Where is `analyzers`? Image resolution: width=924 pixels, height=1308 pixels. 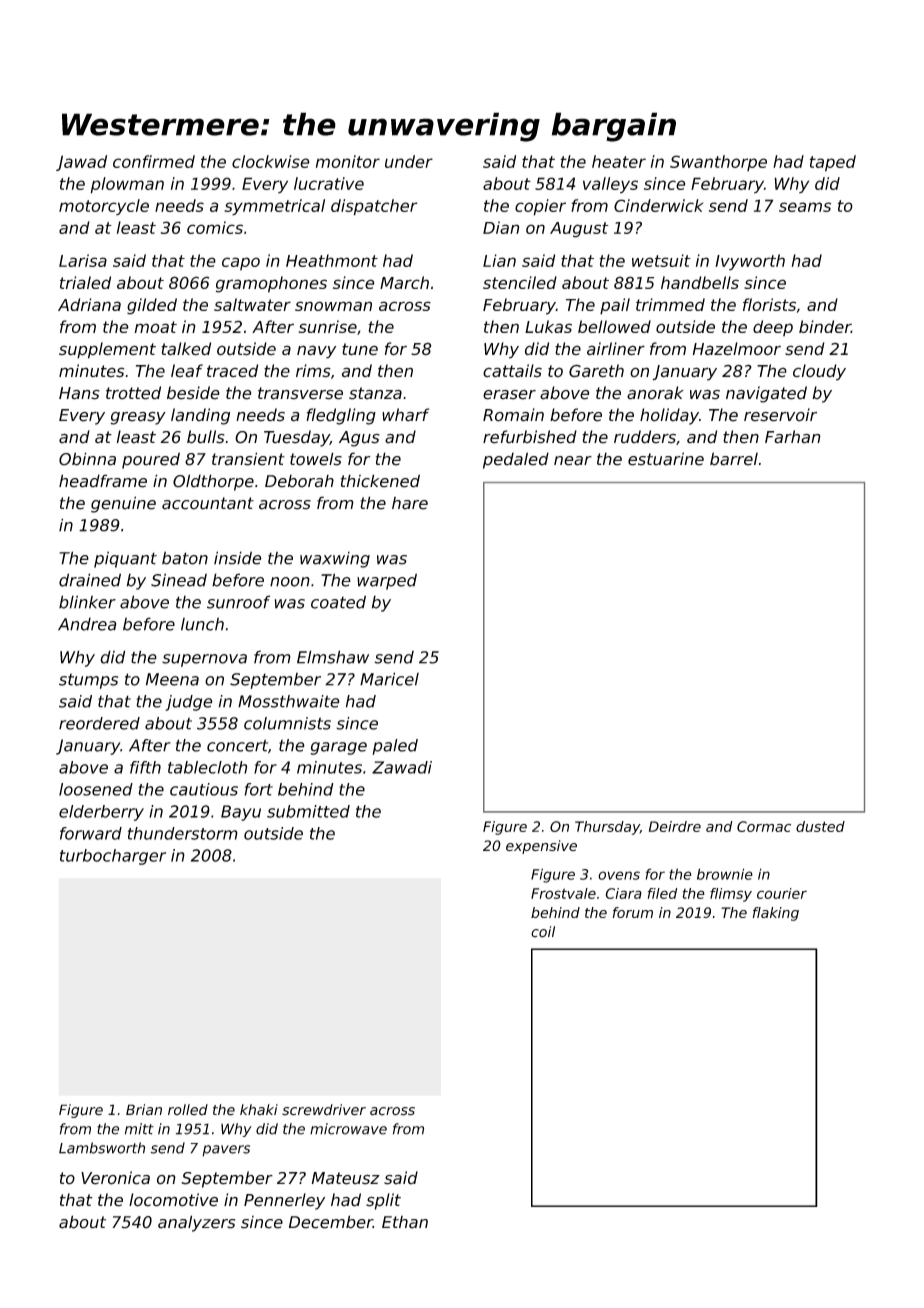
analyzers is located at coordinates (196, 1223).
